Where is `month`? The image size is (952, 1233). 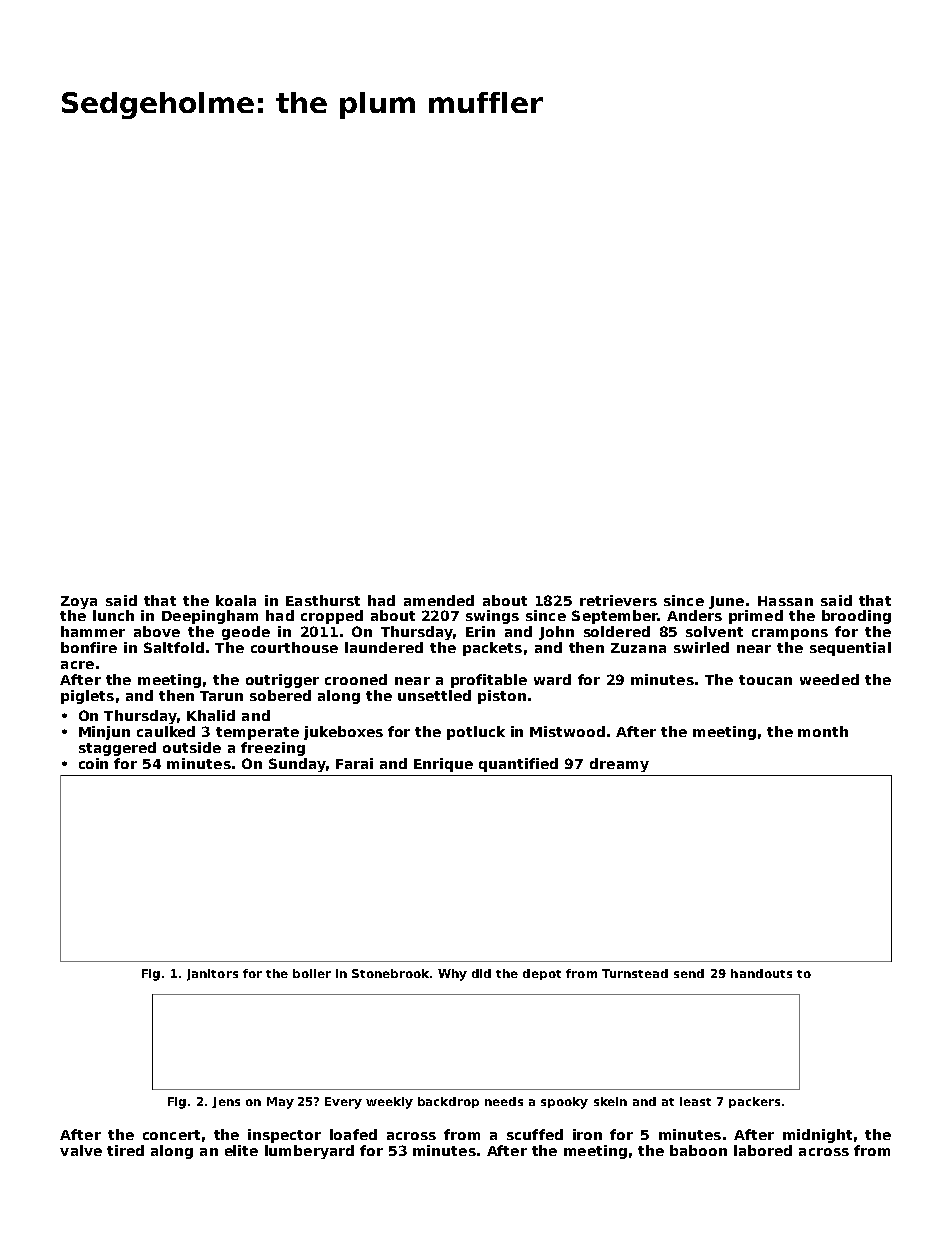
month is located at coordinates (823, 731).
